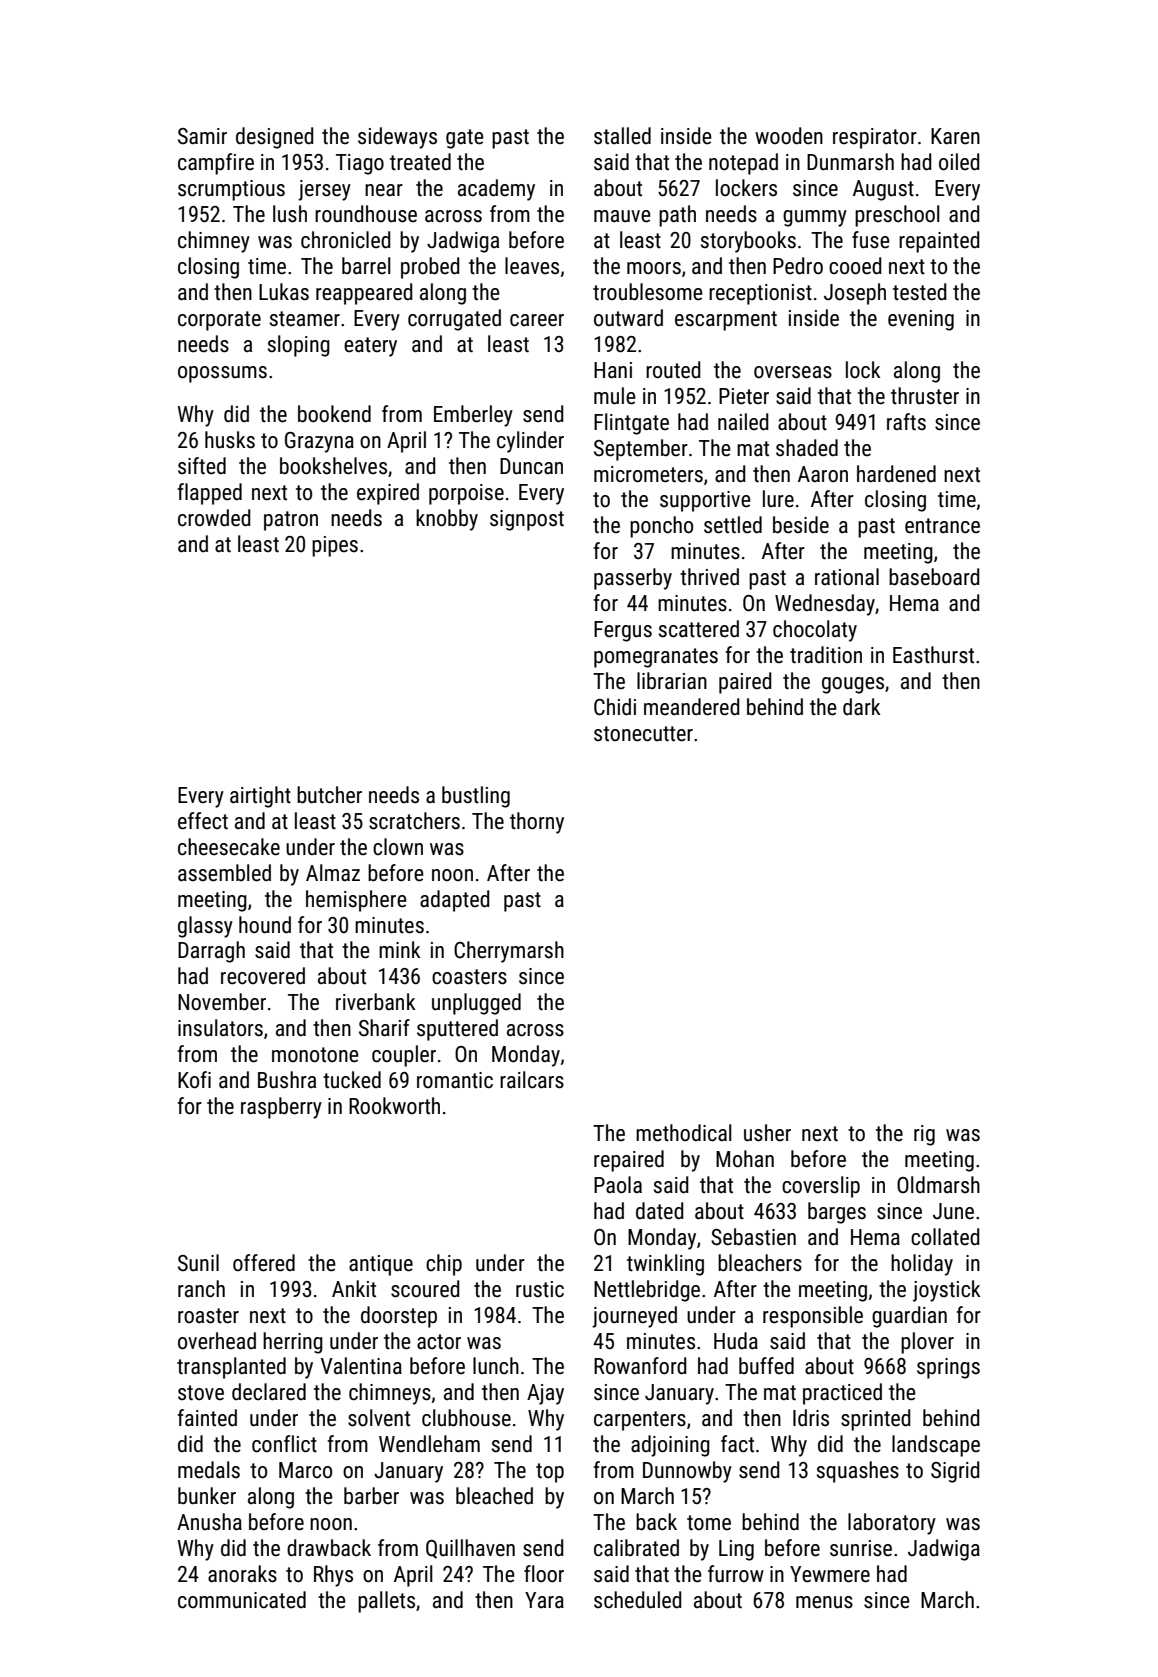 Image resolution: width=1158 pixels, height=1677 pixels. I want to click on usher, so click(767, 1133).
